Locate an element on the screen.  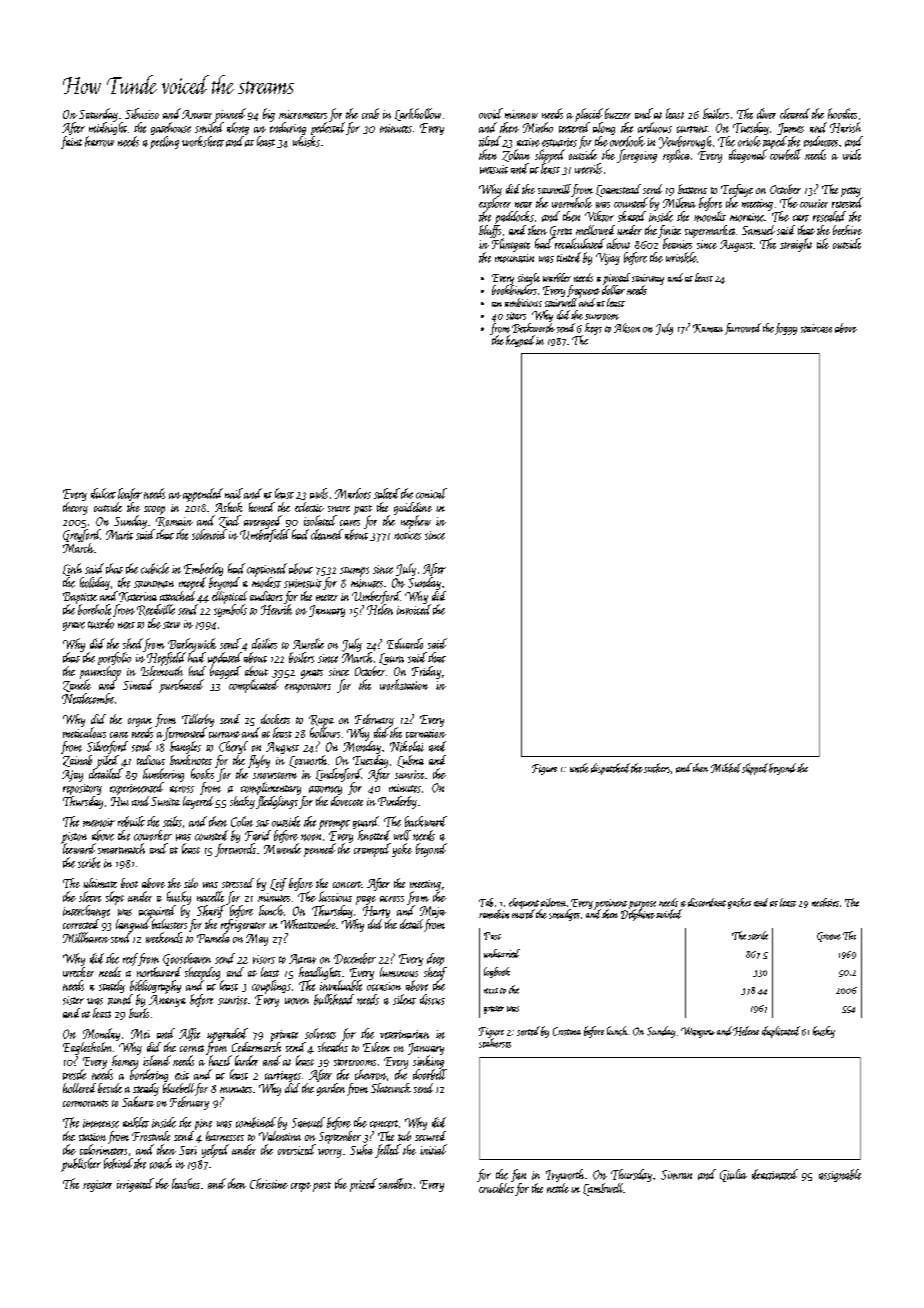
pinned is located at coordinates (230, 115).
